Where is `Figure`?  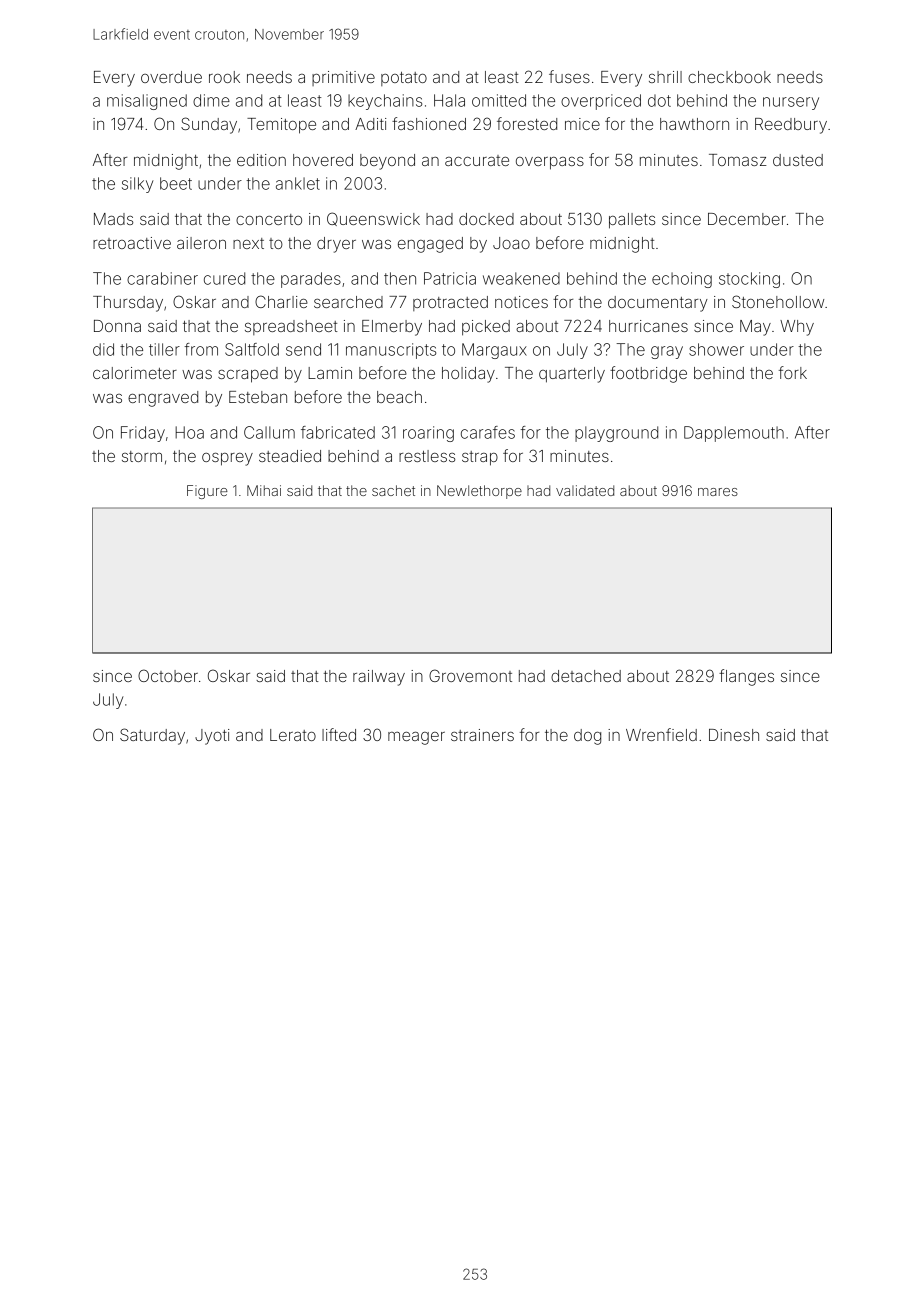
Figure is located at coordinates (207, 492).
